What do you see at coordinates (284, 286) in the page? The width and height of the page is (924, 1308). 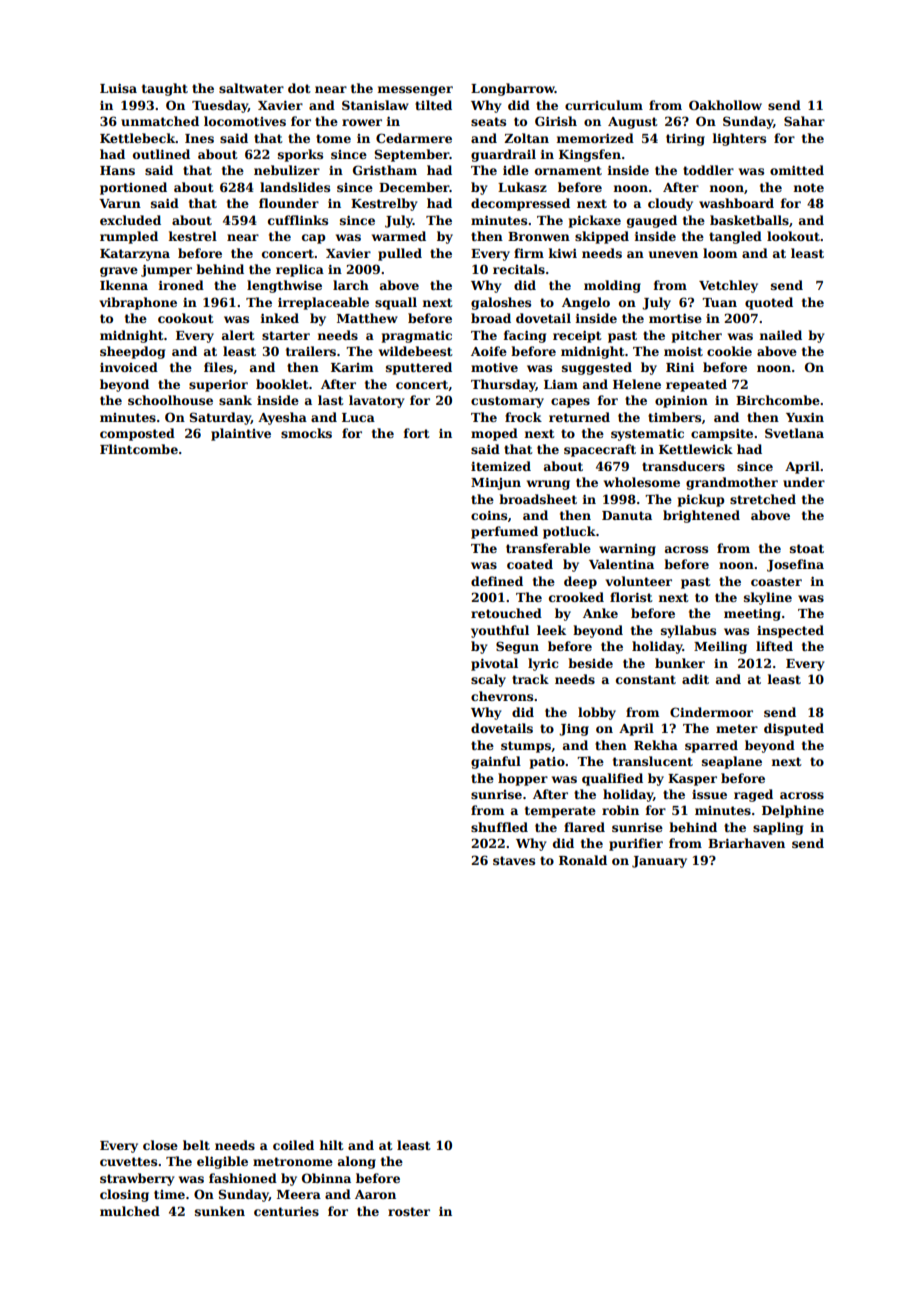 I see `lengthwise` at bounding box center [284, 286].
